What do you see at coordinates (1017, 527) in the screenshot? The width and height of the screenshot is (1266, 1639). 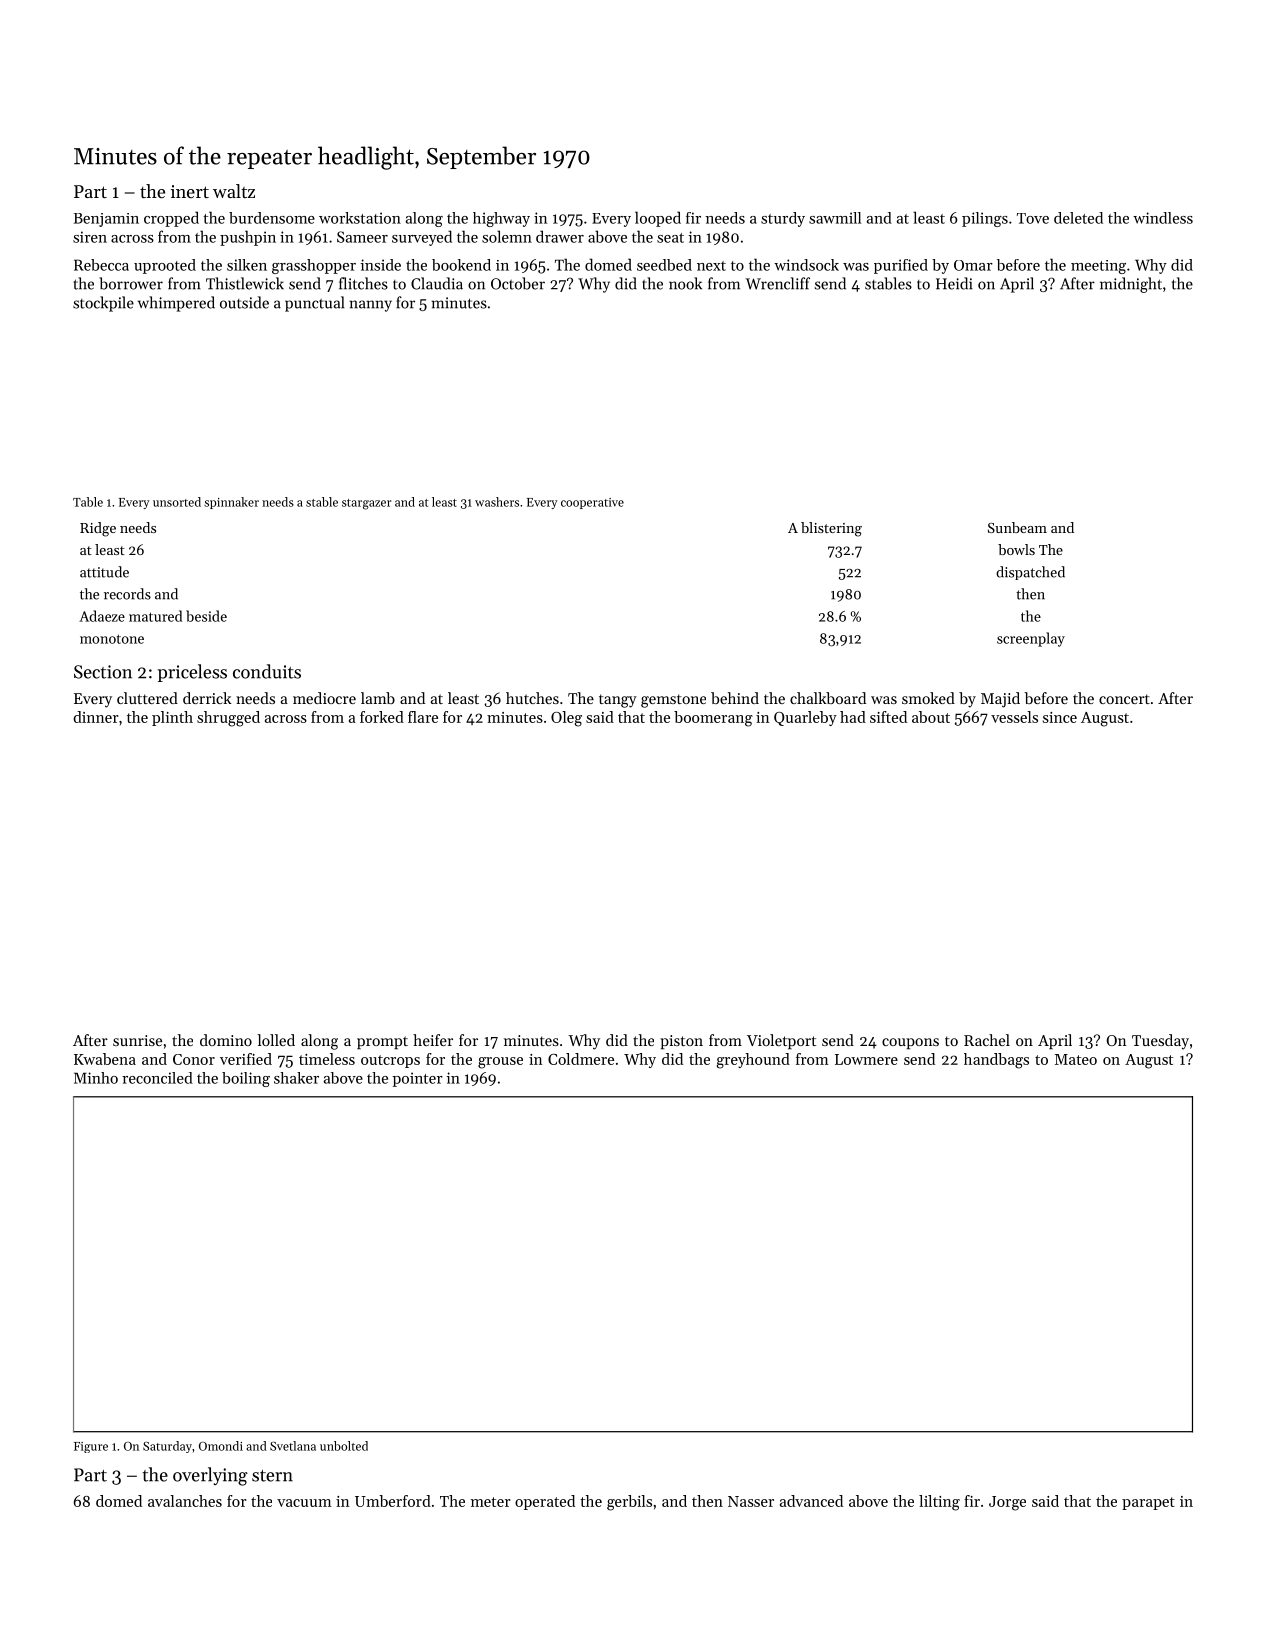 I see `Sunbeam` at bounding box center [1017, 527].
